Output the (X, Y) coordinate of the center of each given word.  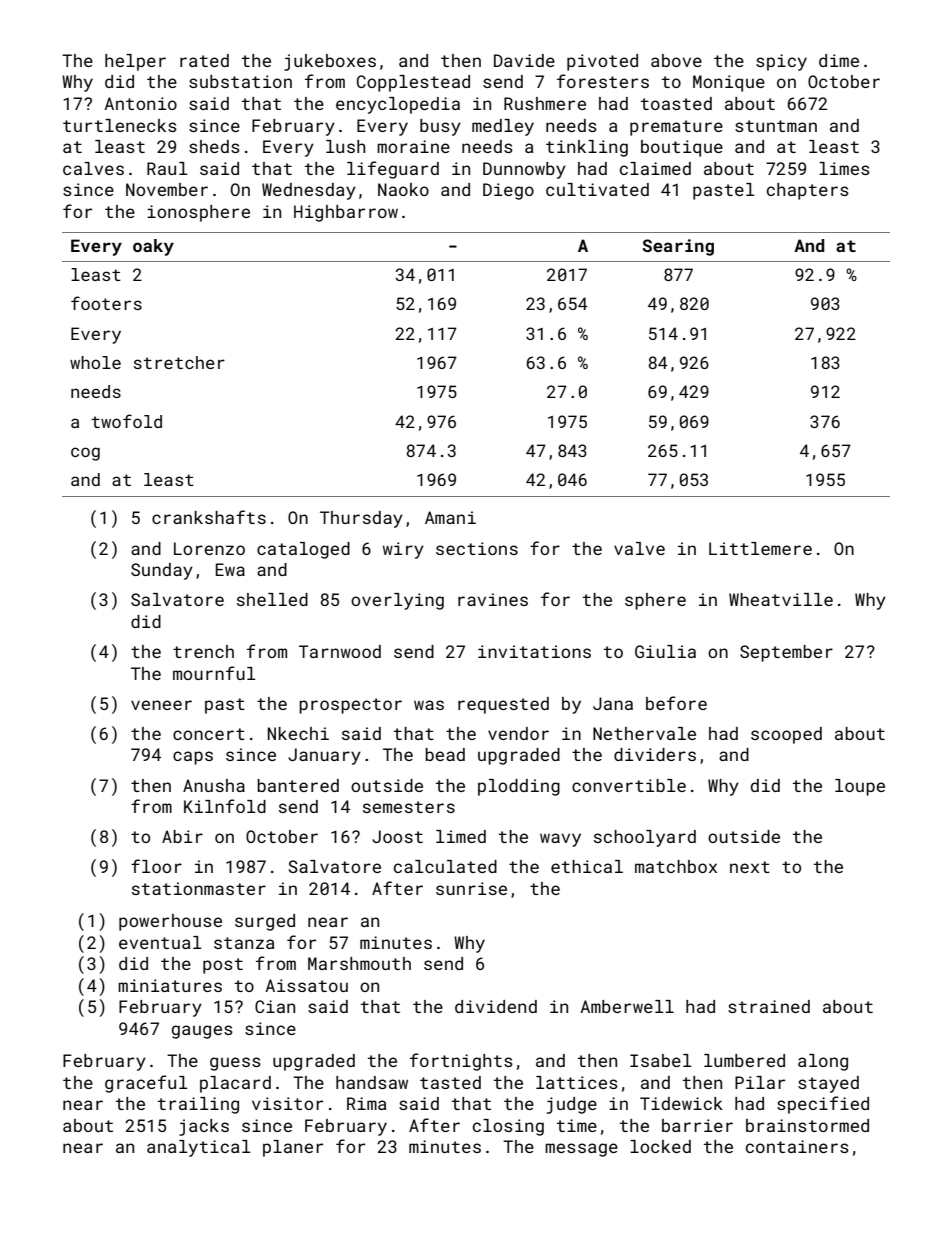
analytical (198, 1148)
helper (135, 62)
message (581, 1150)
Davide (524, 60)
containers (797, 1146)
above (676, 60)
